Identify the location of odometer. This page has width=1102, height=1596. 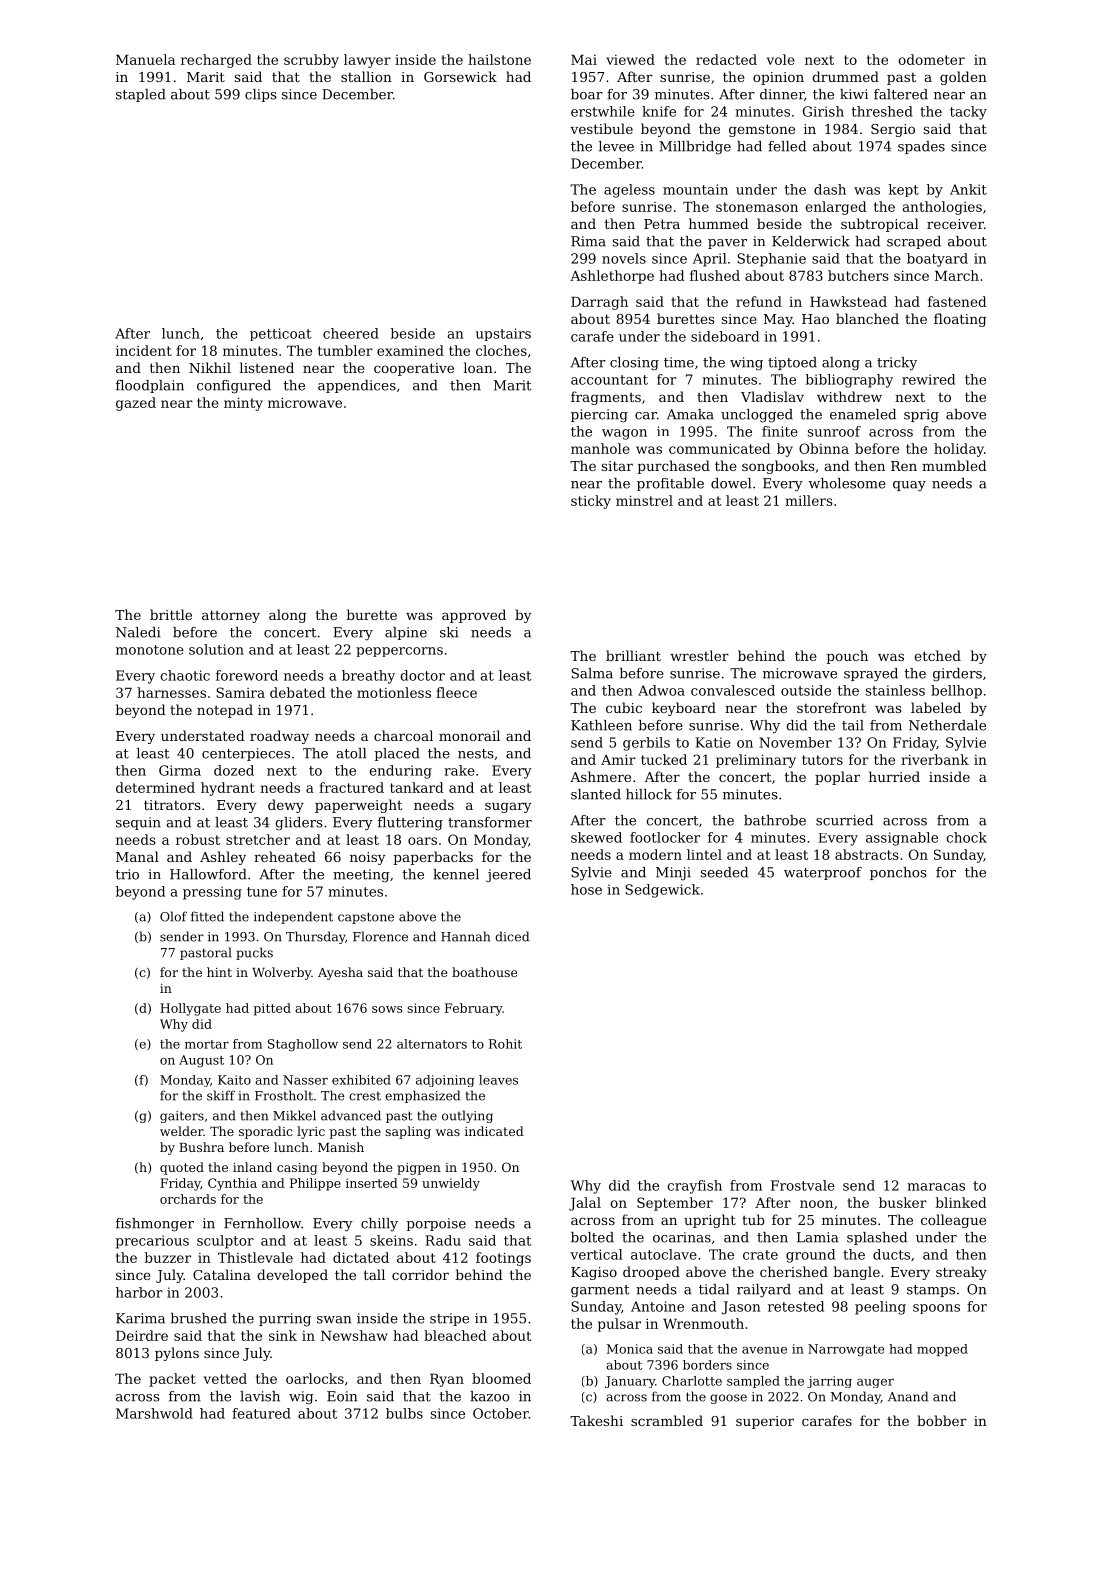
(931, 59).
